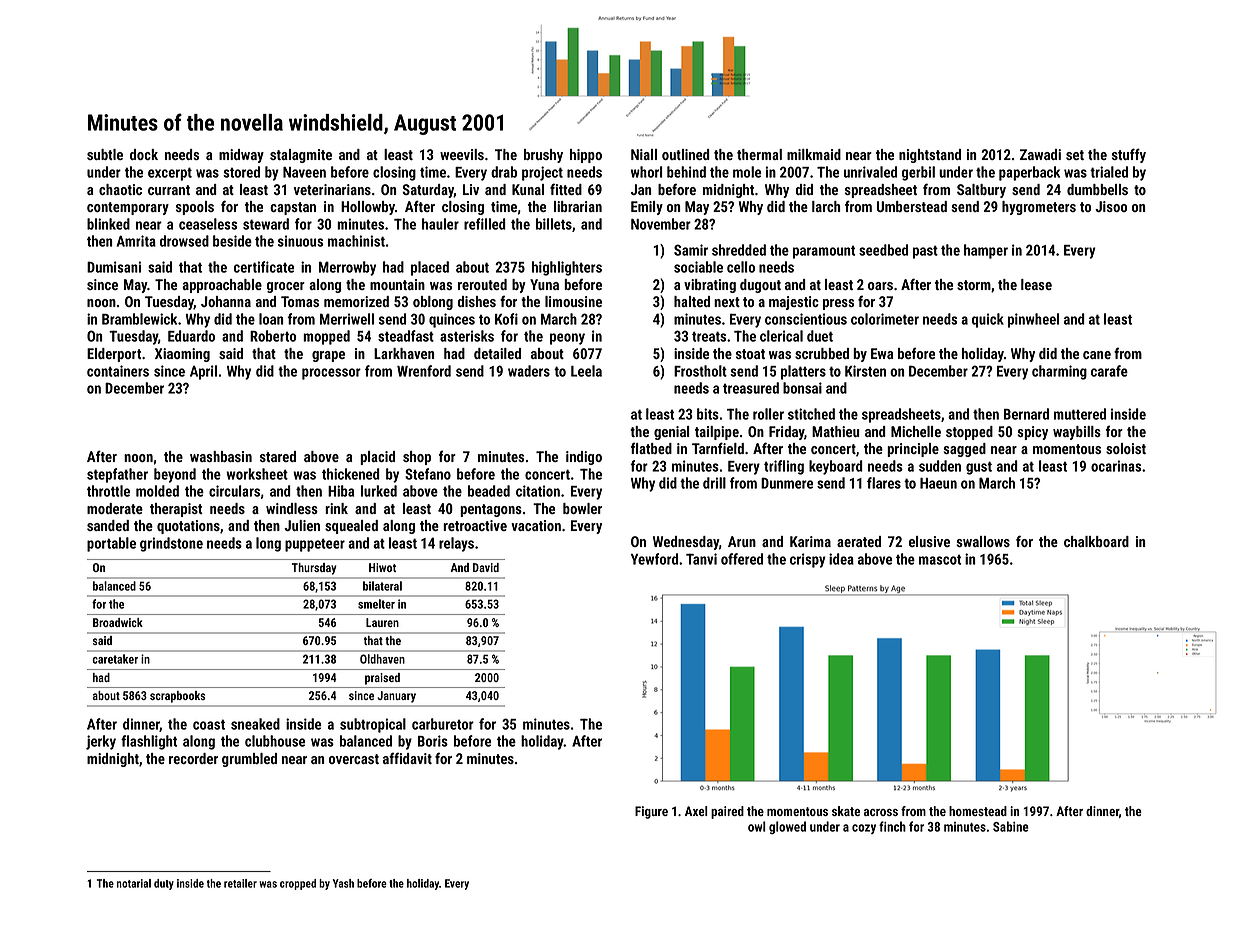  I want to click on keyboard, so click(836, 467).
